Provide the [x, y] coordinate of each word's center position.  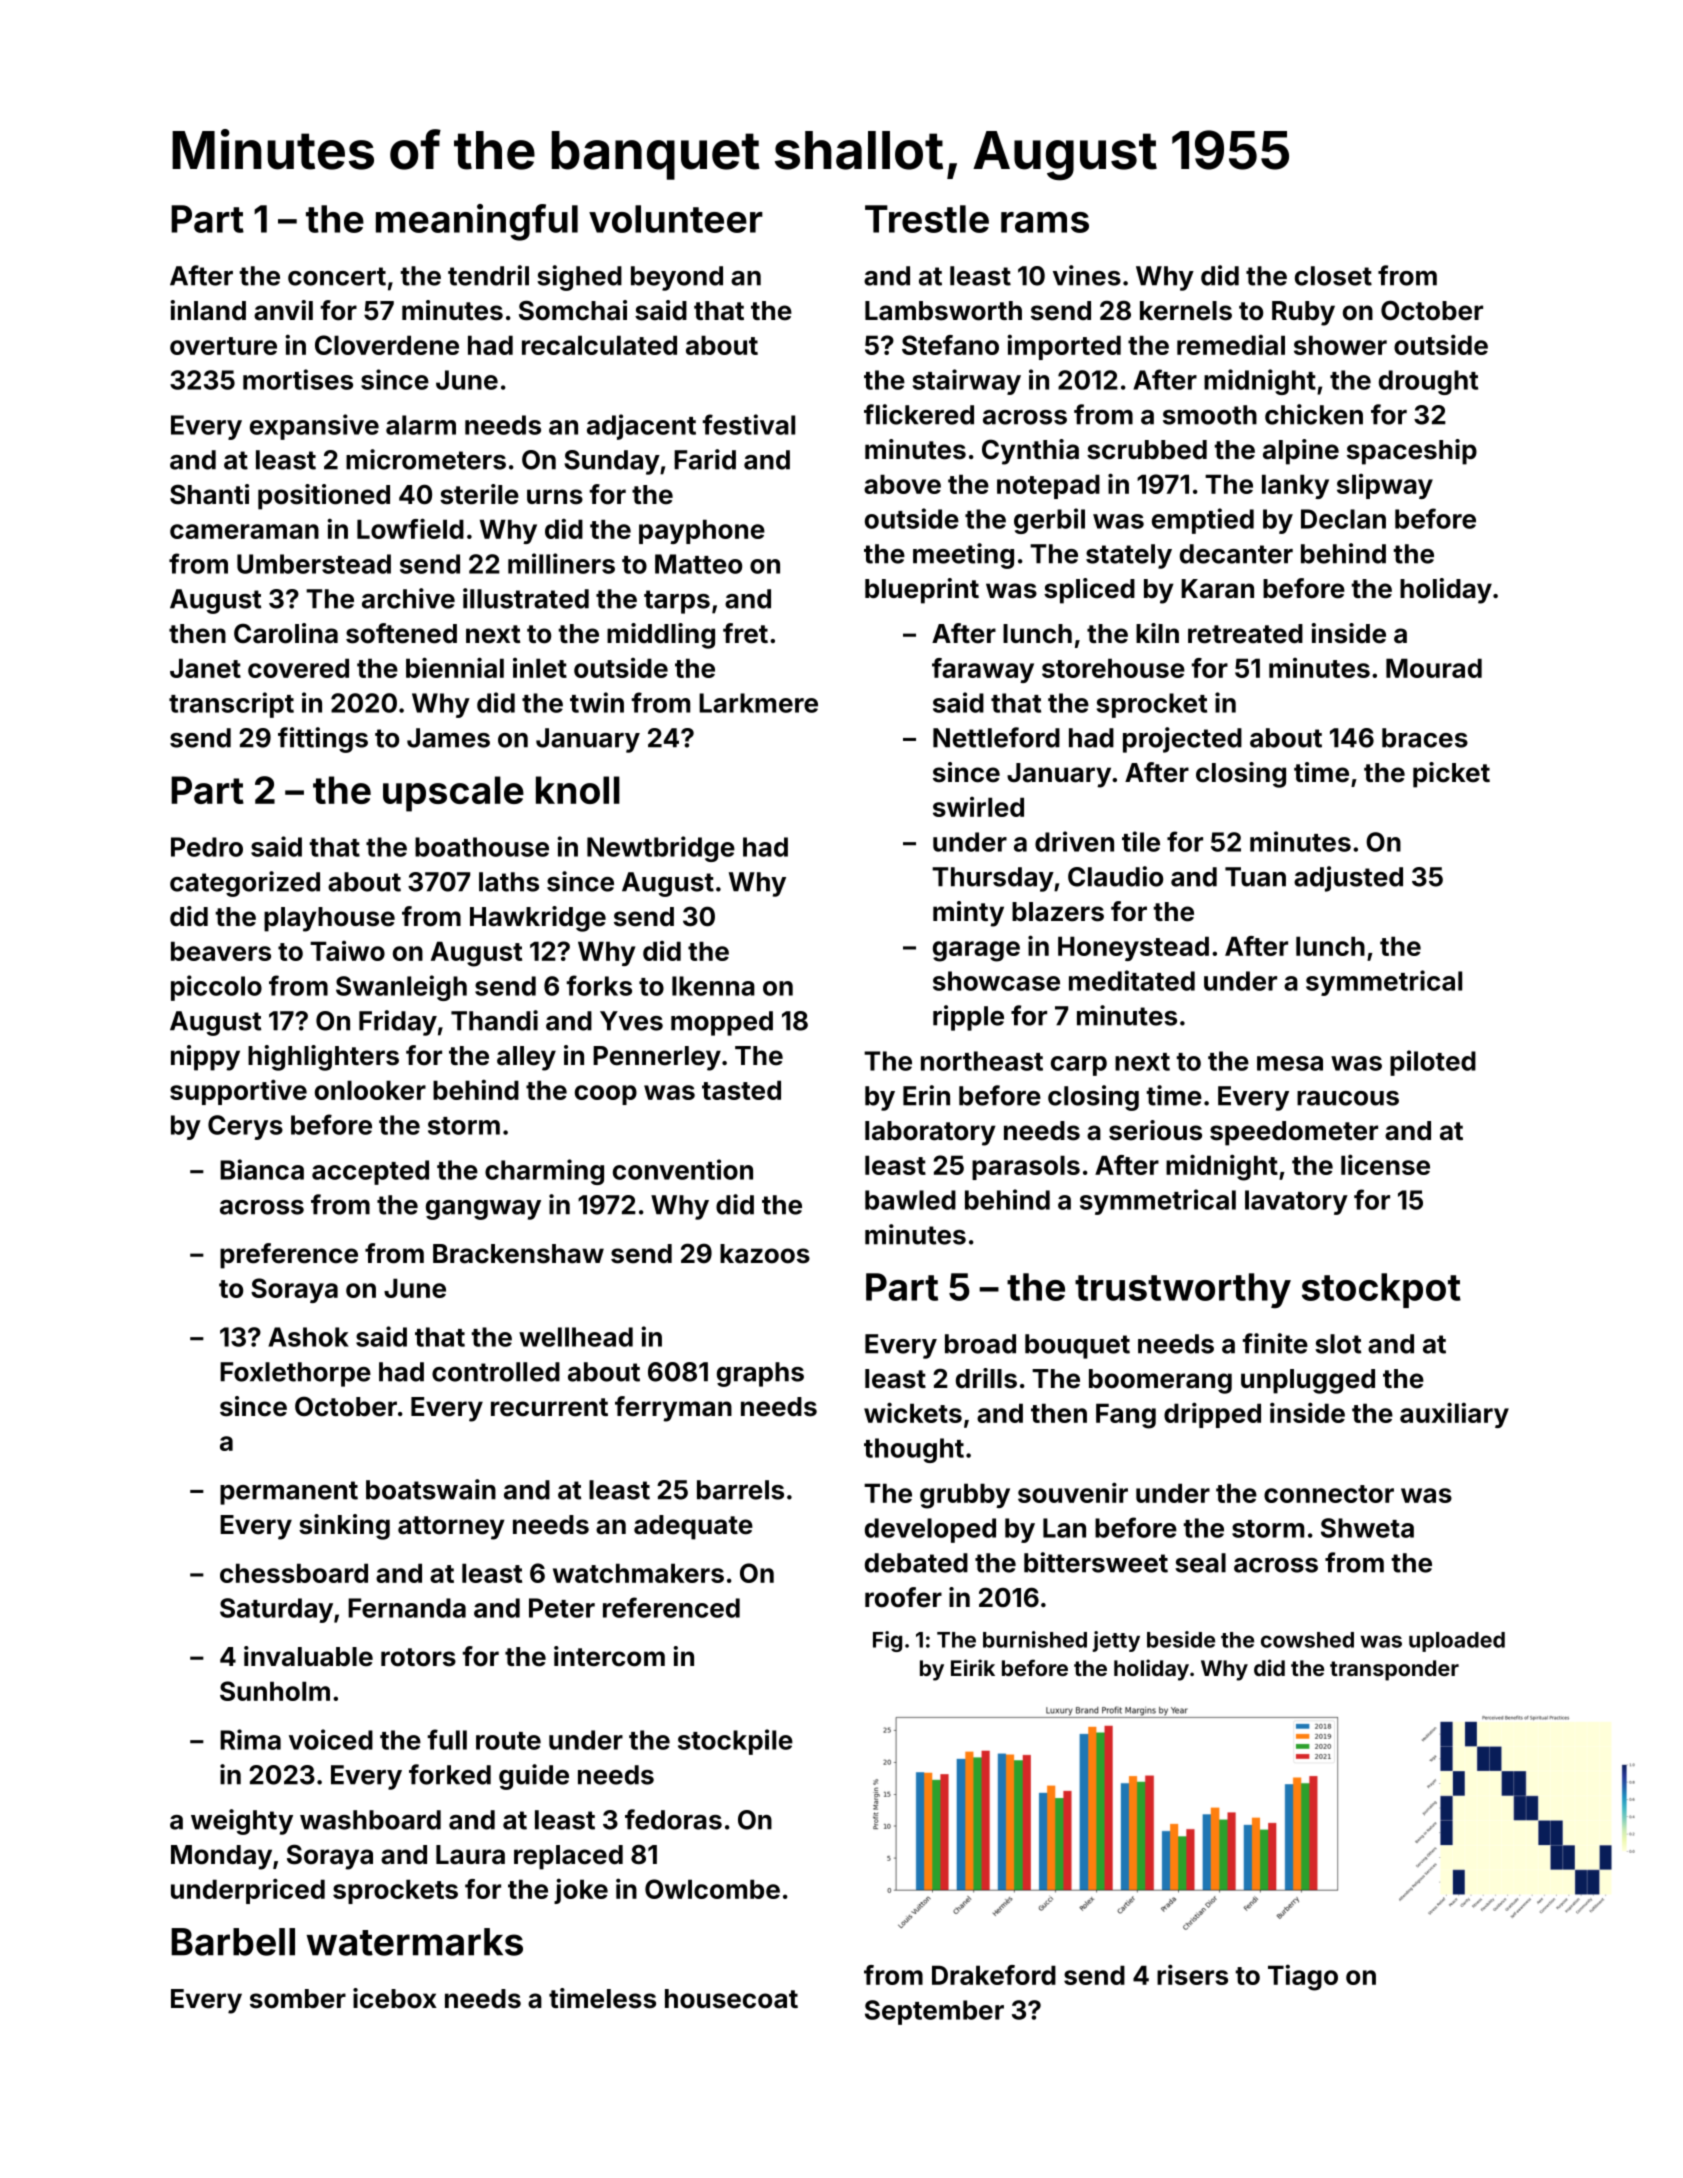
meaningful [477, 222]
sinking [344, 1527]
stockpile [735, 1742]
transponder [1394, 1670]
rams [1045, 222]
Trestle [927, 219]
